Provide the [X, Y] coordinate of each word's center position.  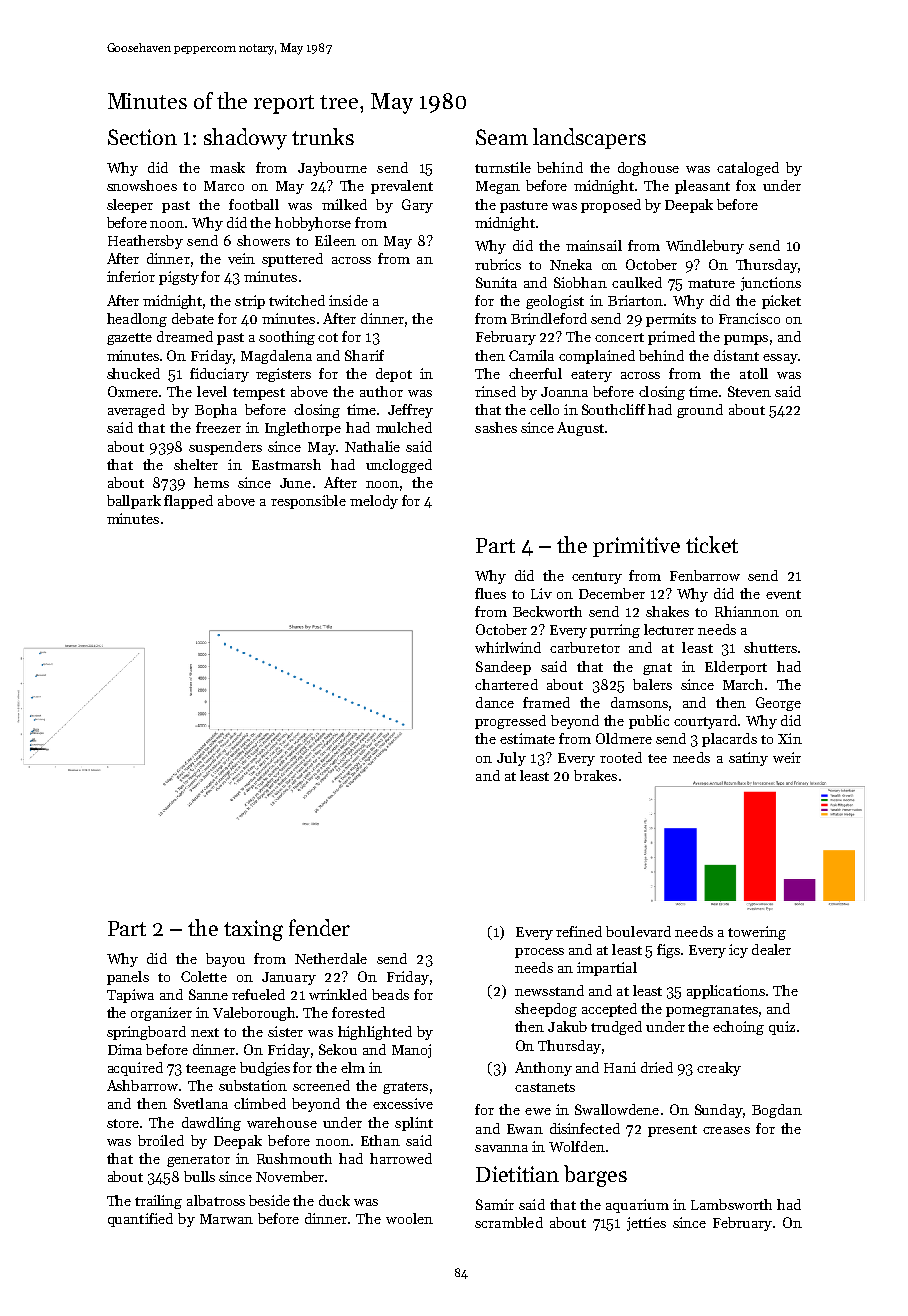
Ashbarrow [142, 1085]
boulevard [638, 931]
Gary [417, 206]
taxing [253, 930]
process [539, 953]
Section [142, 137]
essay [780, 359]
